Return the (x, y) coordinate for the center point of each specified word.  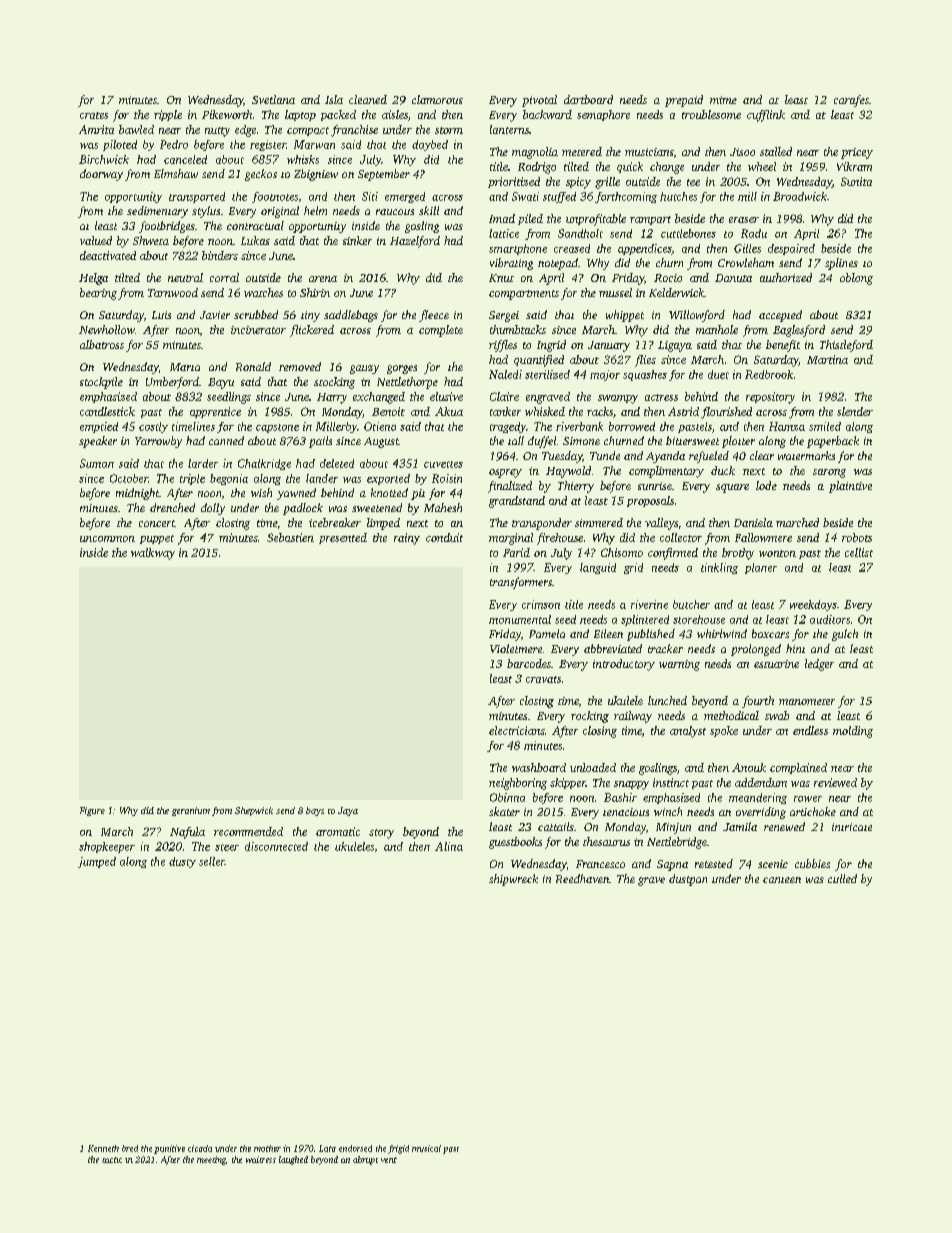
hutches (678, 196)
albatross (102, 344)
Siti (370, 196)
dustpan (688, 880)
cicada (200, 1148)
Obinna (507, 797)
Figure (92, 811)
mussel (615, 292)
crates (94, 115)
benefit (783, 346)
